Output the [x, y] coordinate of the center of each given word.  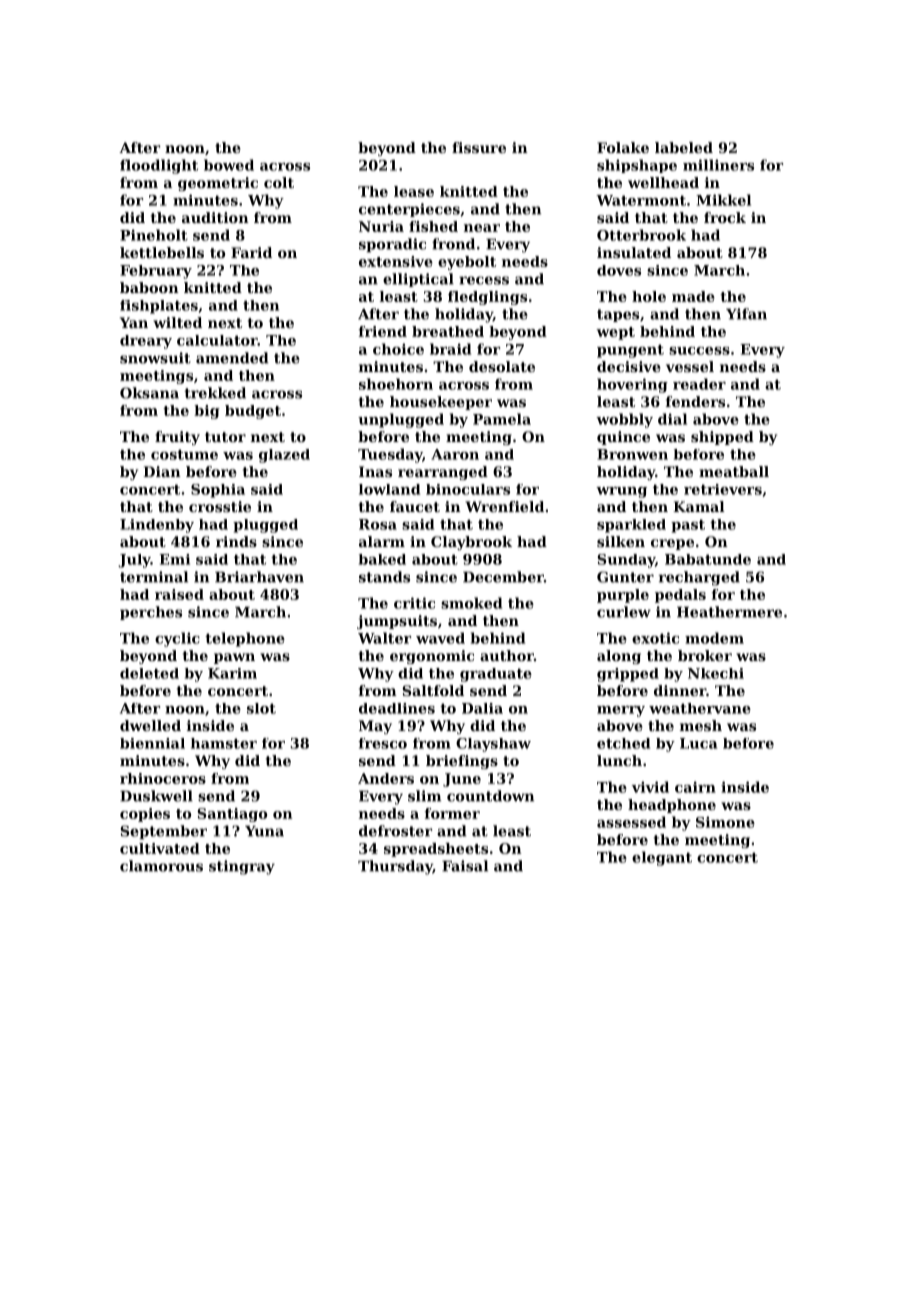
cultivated [160, 848]
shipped [722, 438]
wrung [621, 492]
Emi [174, 559]
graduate [496, 675]
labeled [684, 147]
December [503, 577]
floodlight [159, 166]
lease [414, 191]
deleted [149, 673]
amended [232, 358]
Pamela [502, 419]
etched [623, 743]
